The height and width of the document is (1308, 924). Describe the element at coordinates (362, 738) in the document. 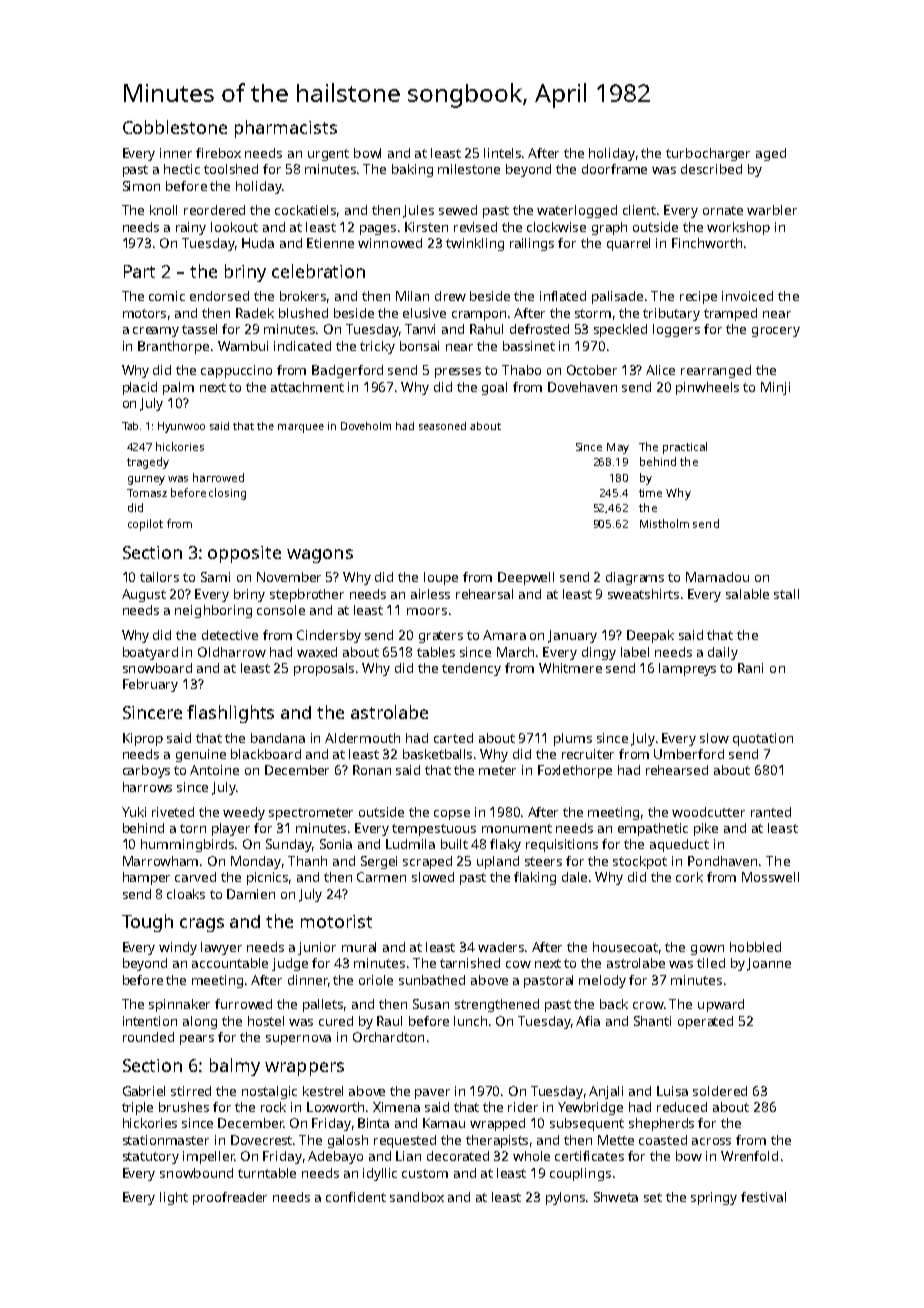

I see `Aldermouth` at that location.
